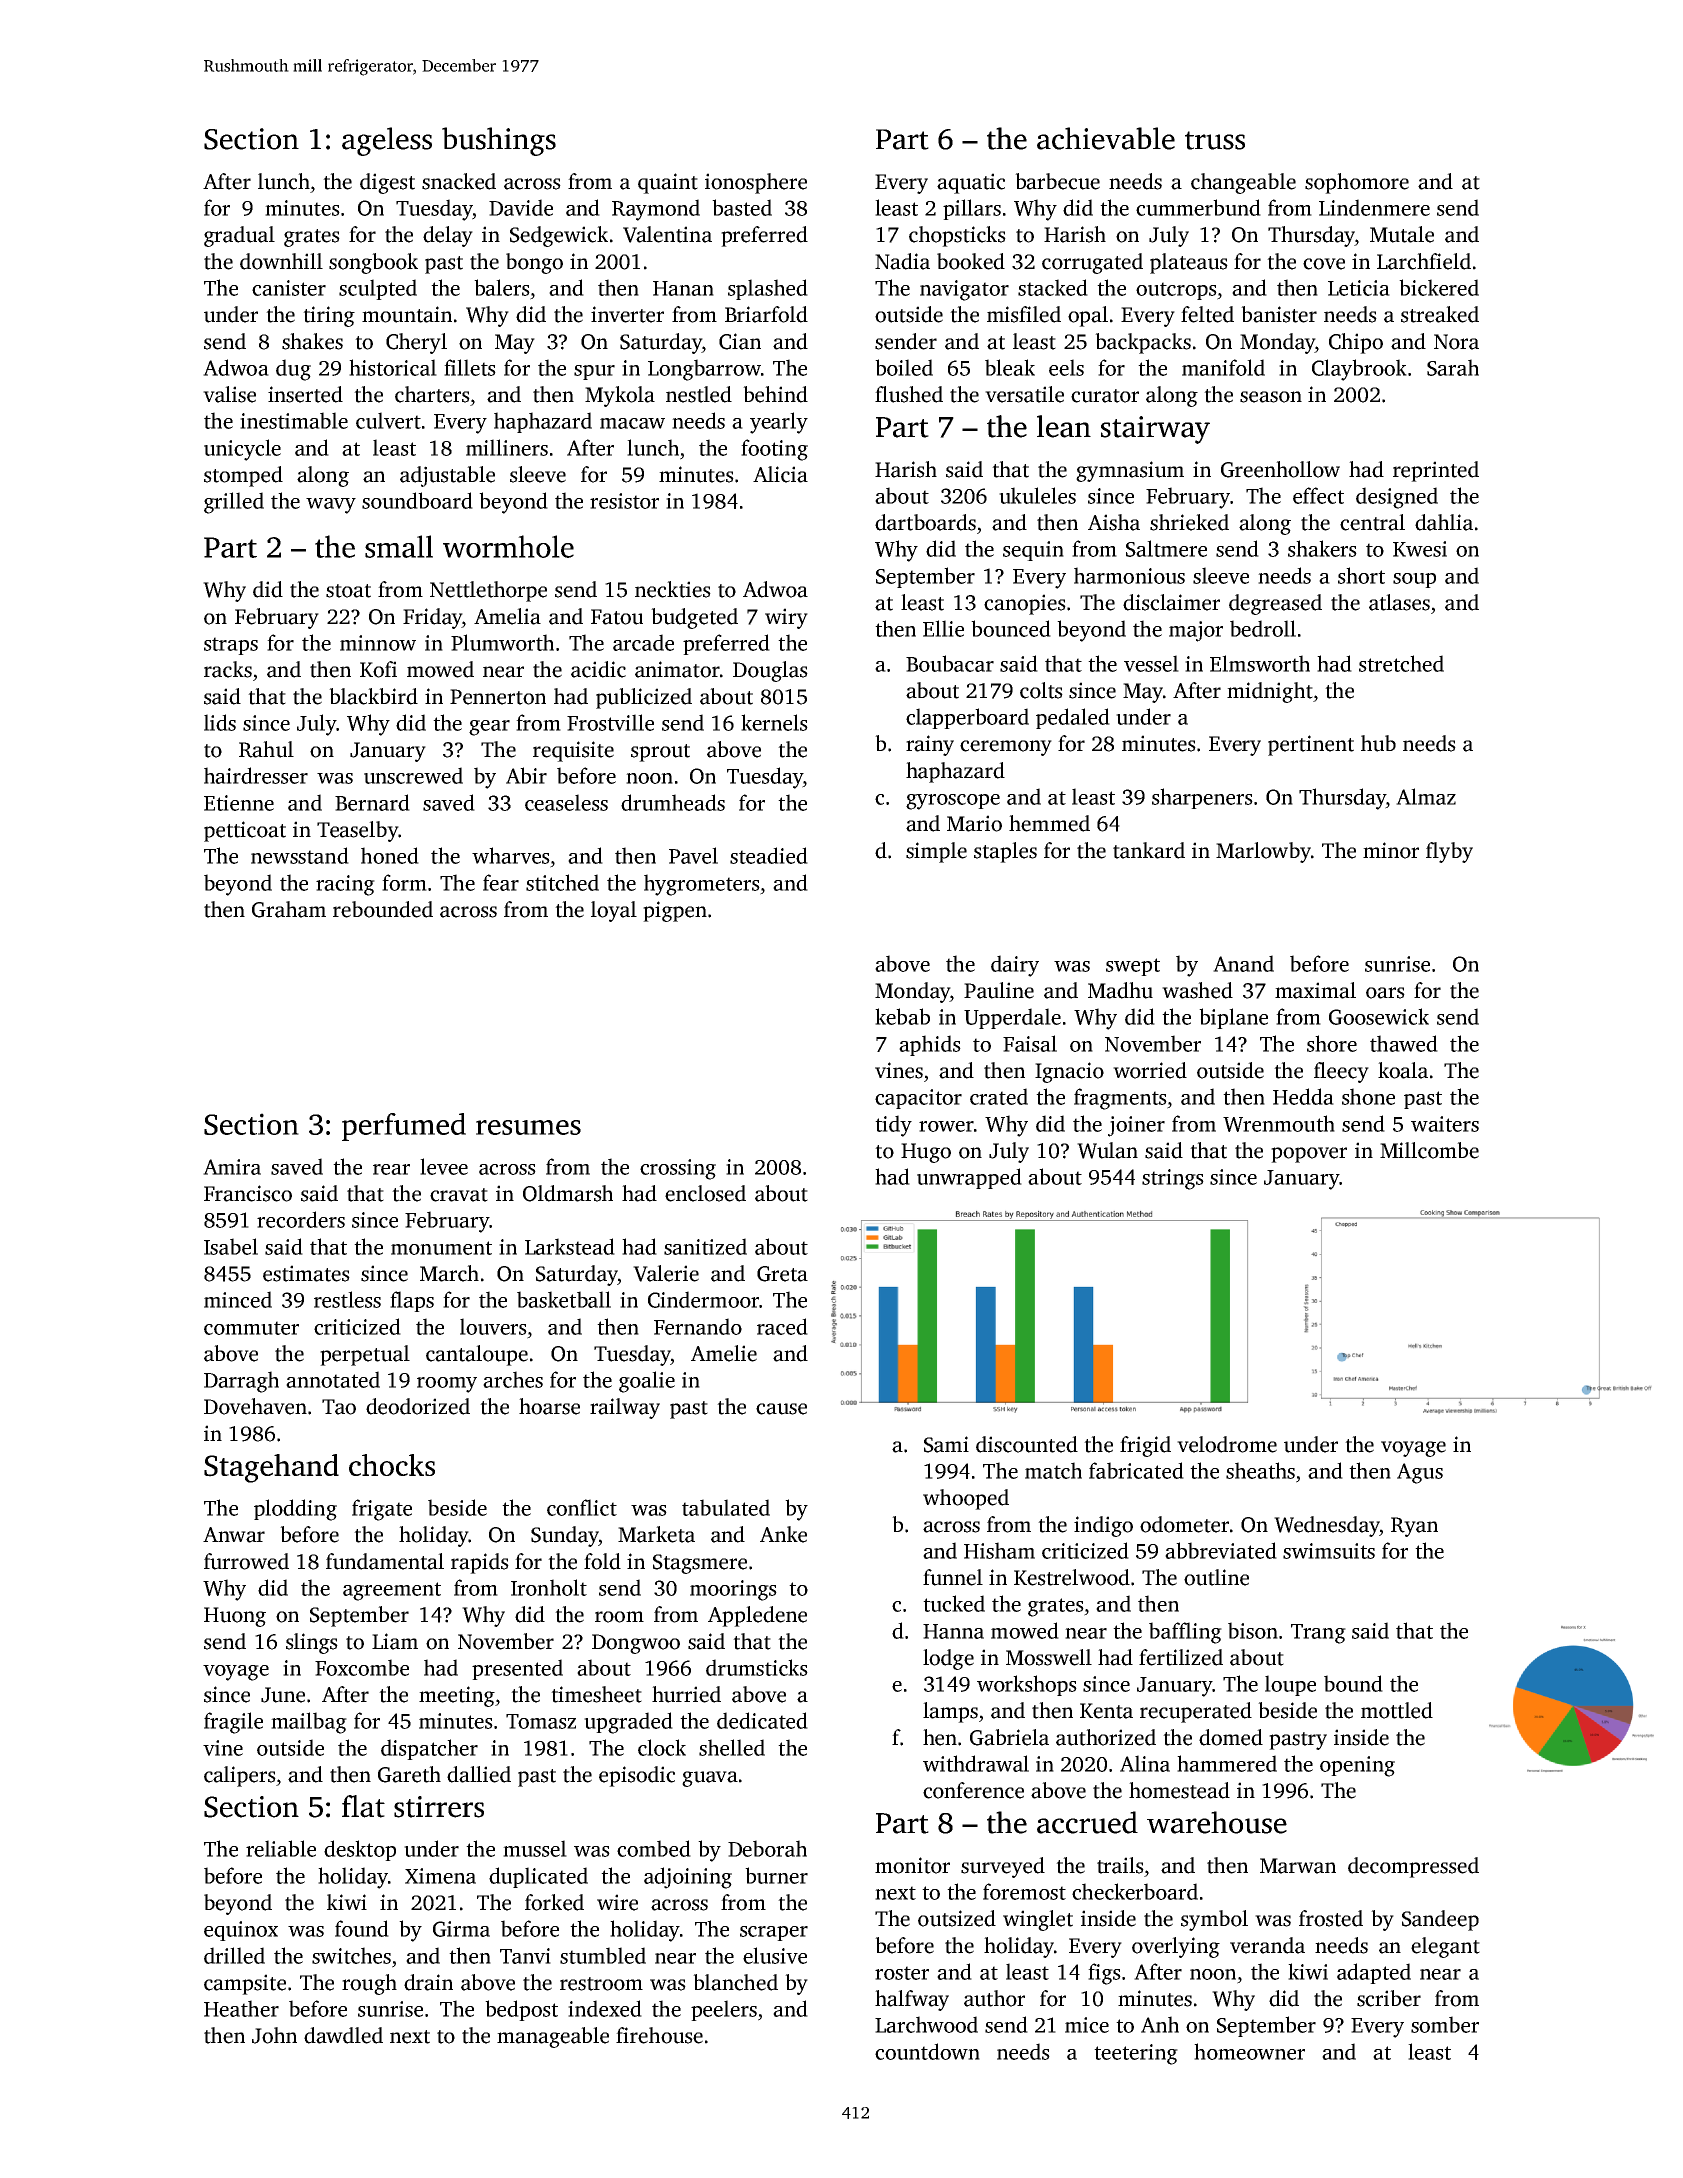 Image resolution: width=1683 pixels, height=2178 pixels. I want to click on quaint, so click(668, 183).
